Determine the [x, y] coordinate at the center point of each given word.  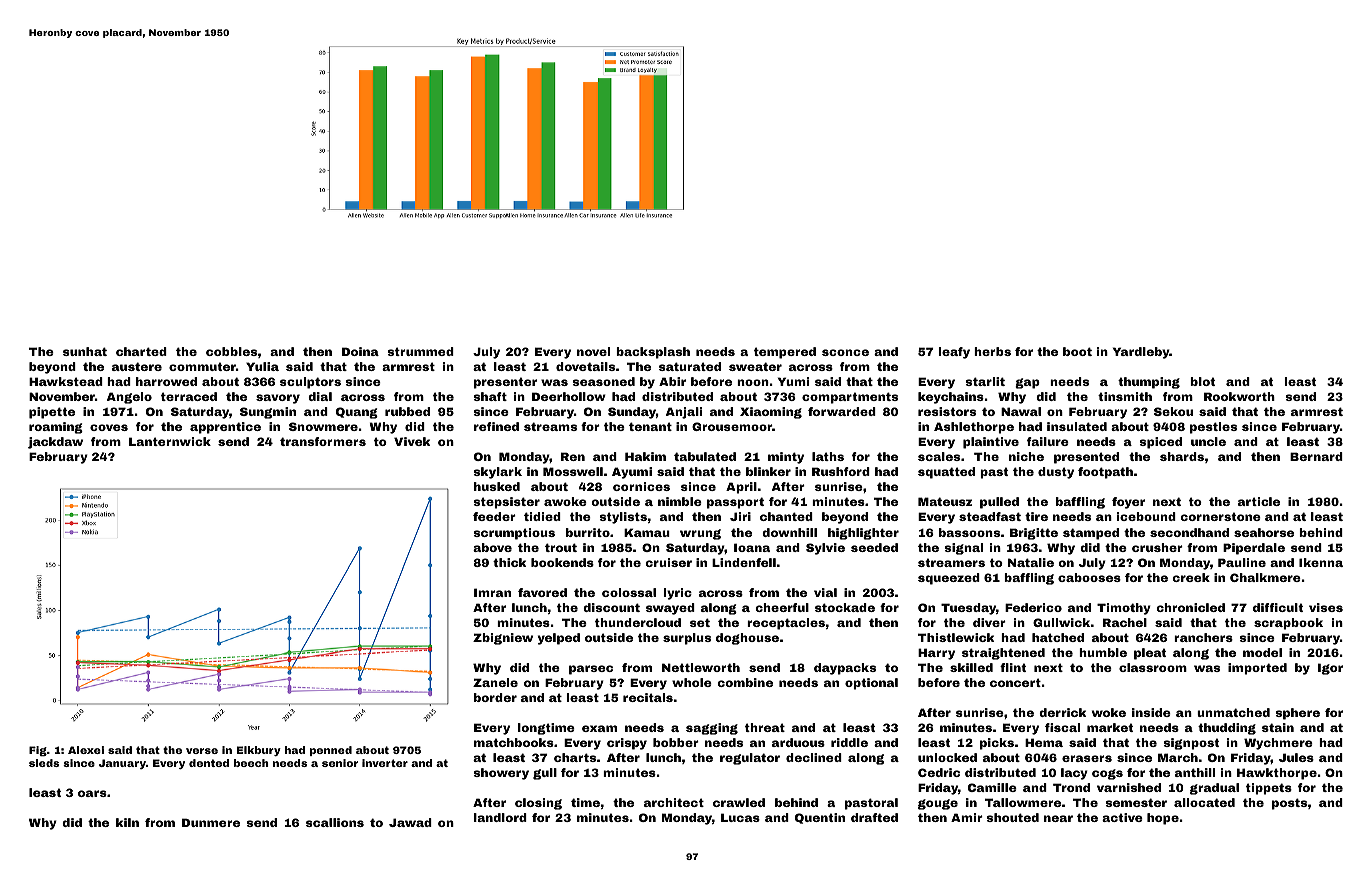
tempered [785, 353]
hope [1163, 819]
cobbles [231, 351]
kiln [127, 822]
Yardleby [1141, 353]
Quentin [820, 818]
